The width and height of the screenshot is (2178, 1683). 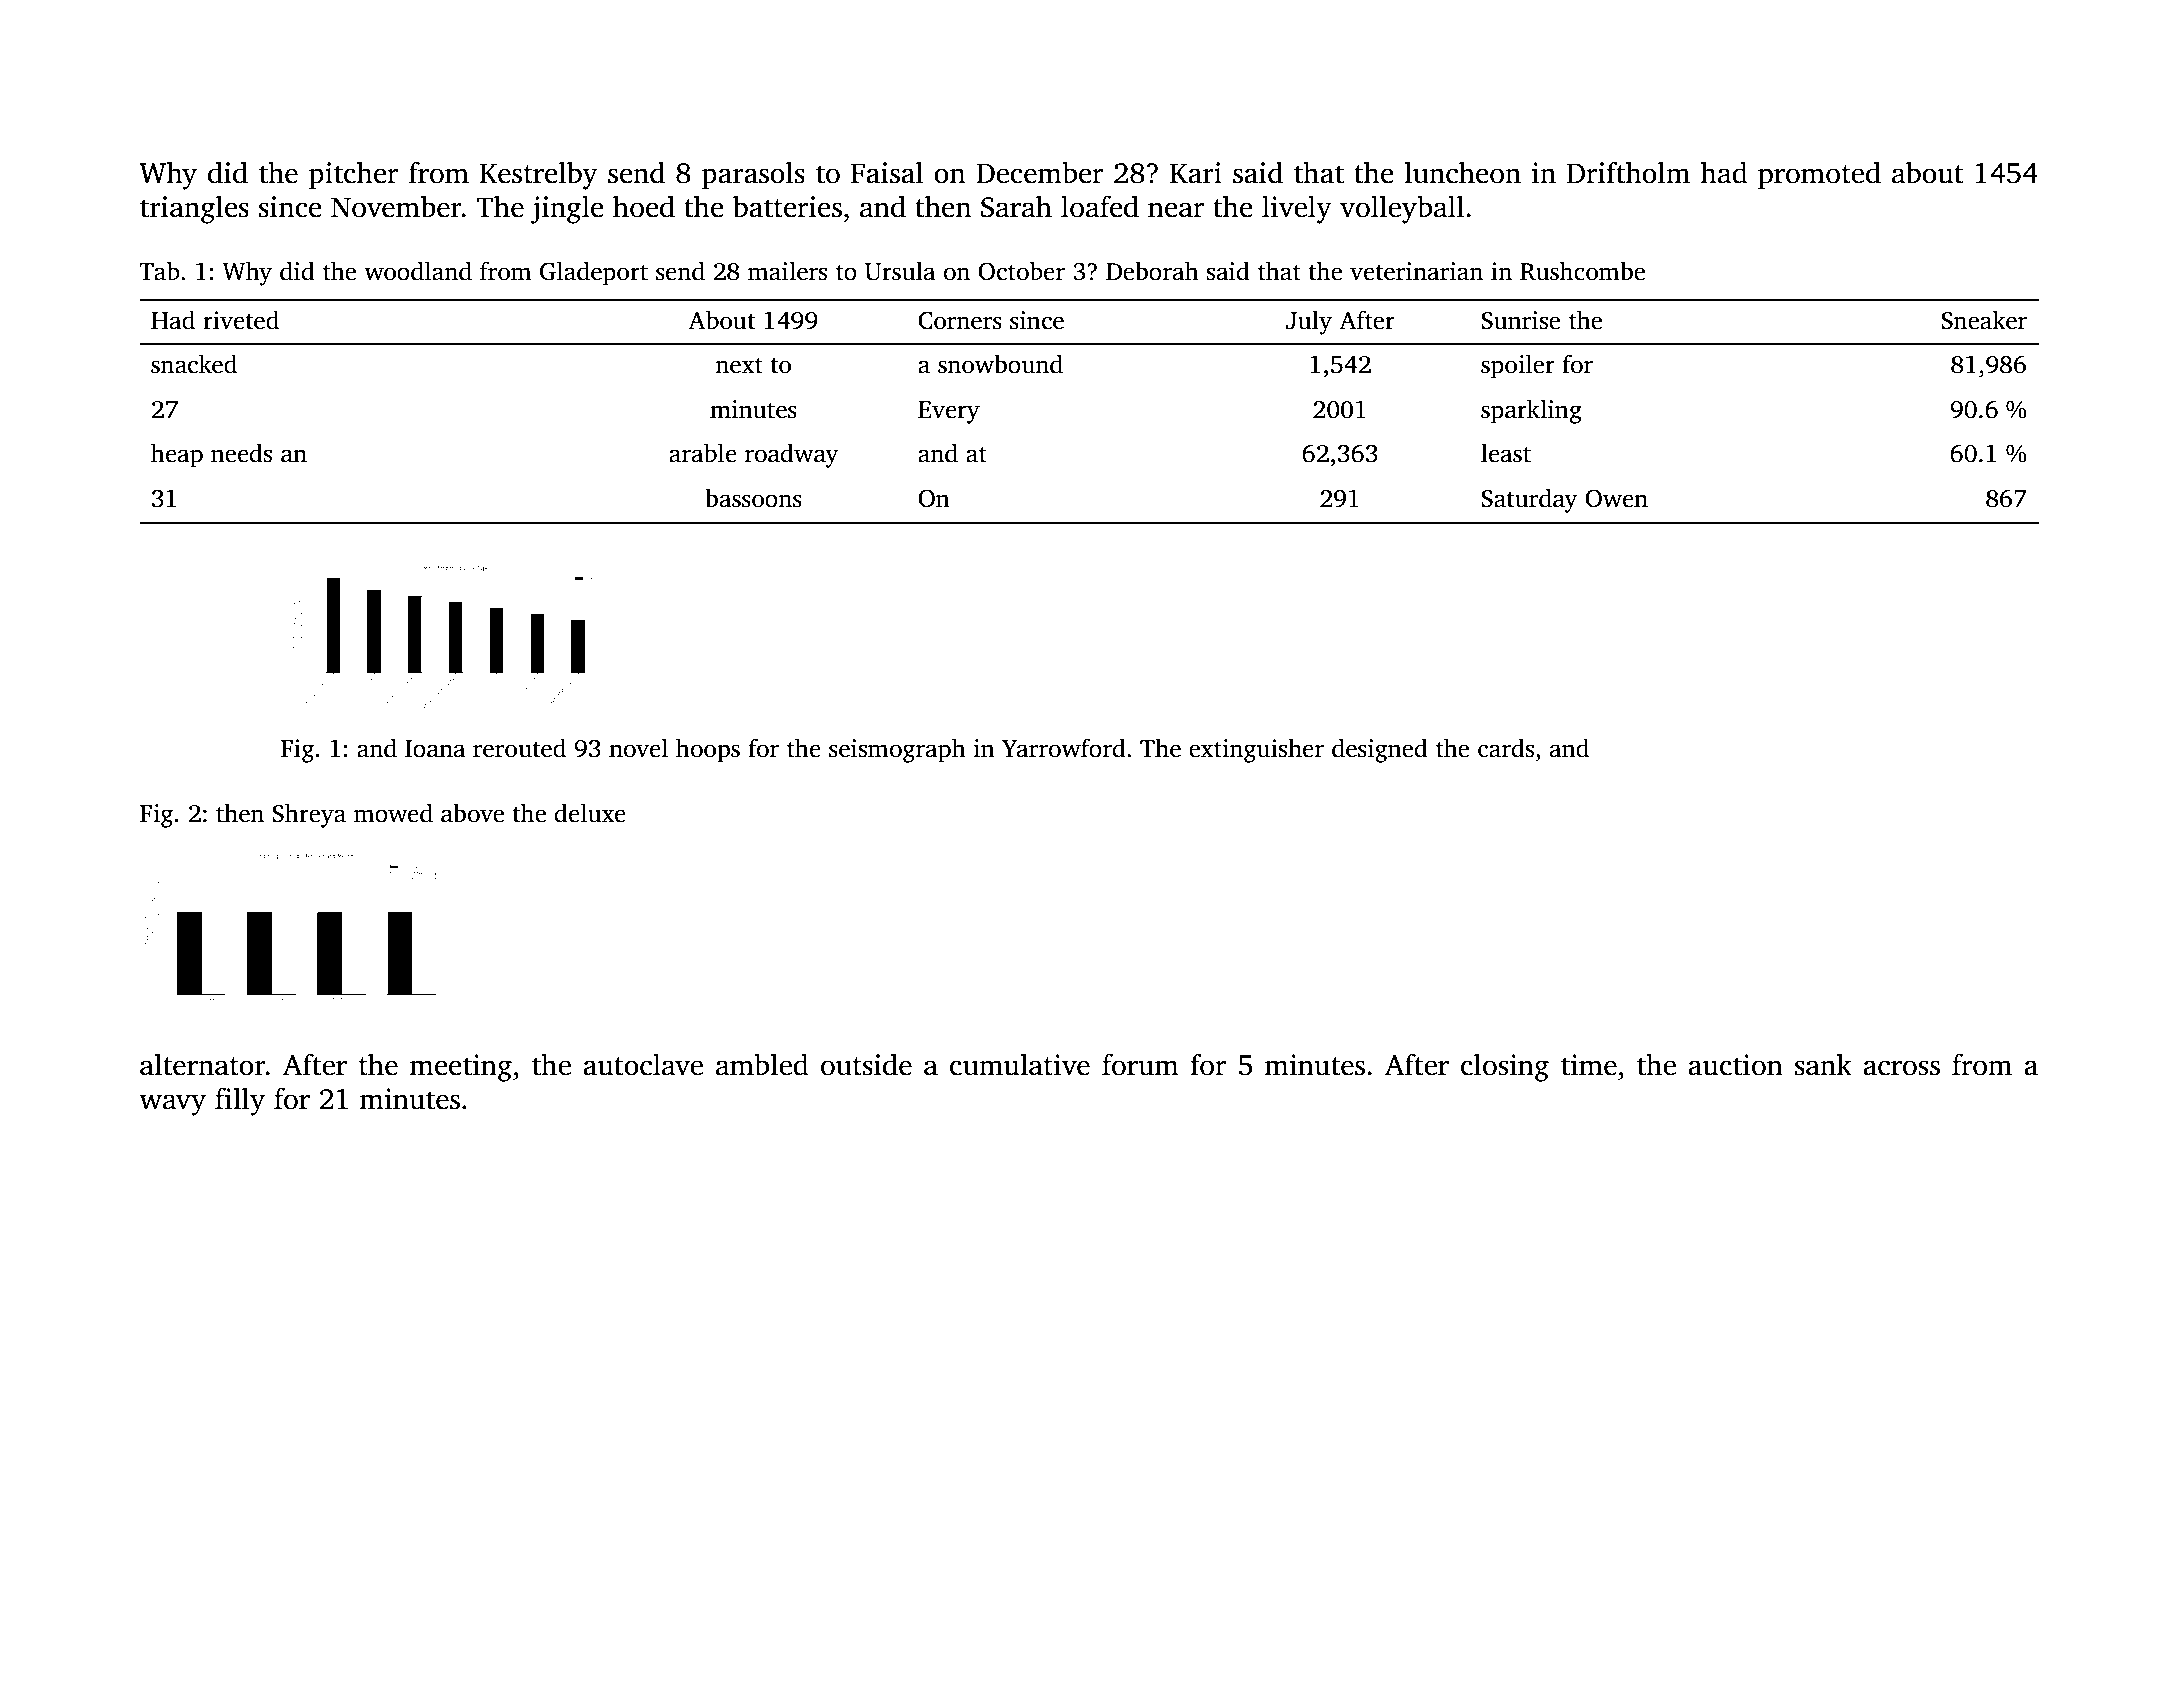 What do you see at coordinates (708, 750) in the screenshot?
I see `hoops` at bounding box center [708, 750].
